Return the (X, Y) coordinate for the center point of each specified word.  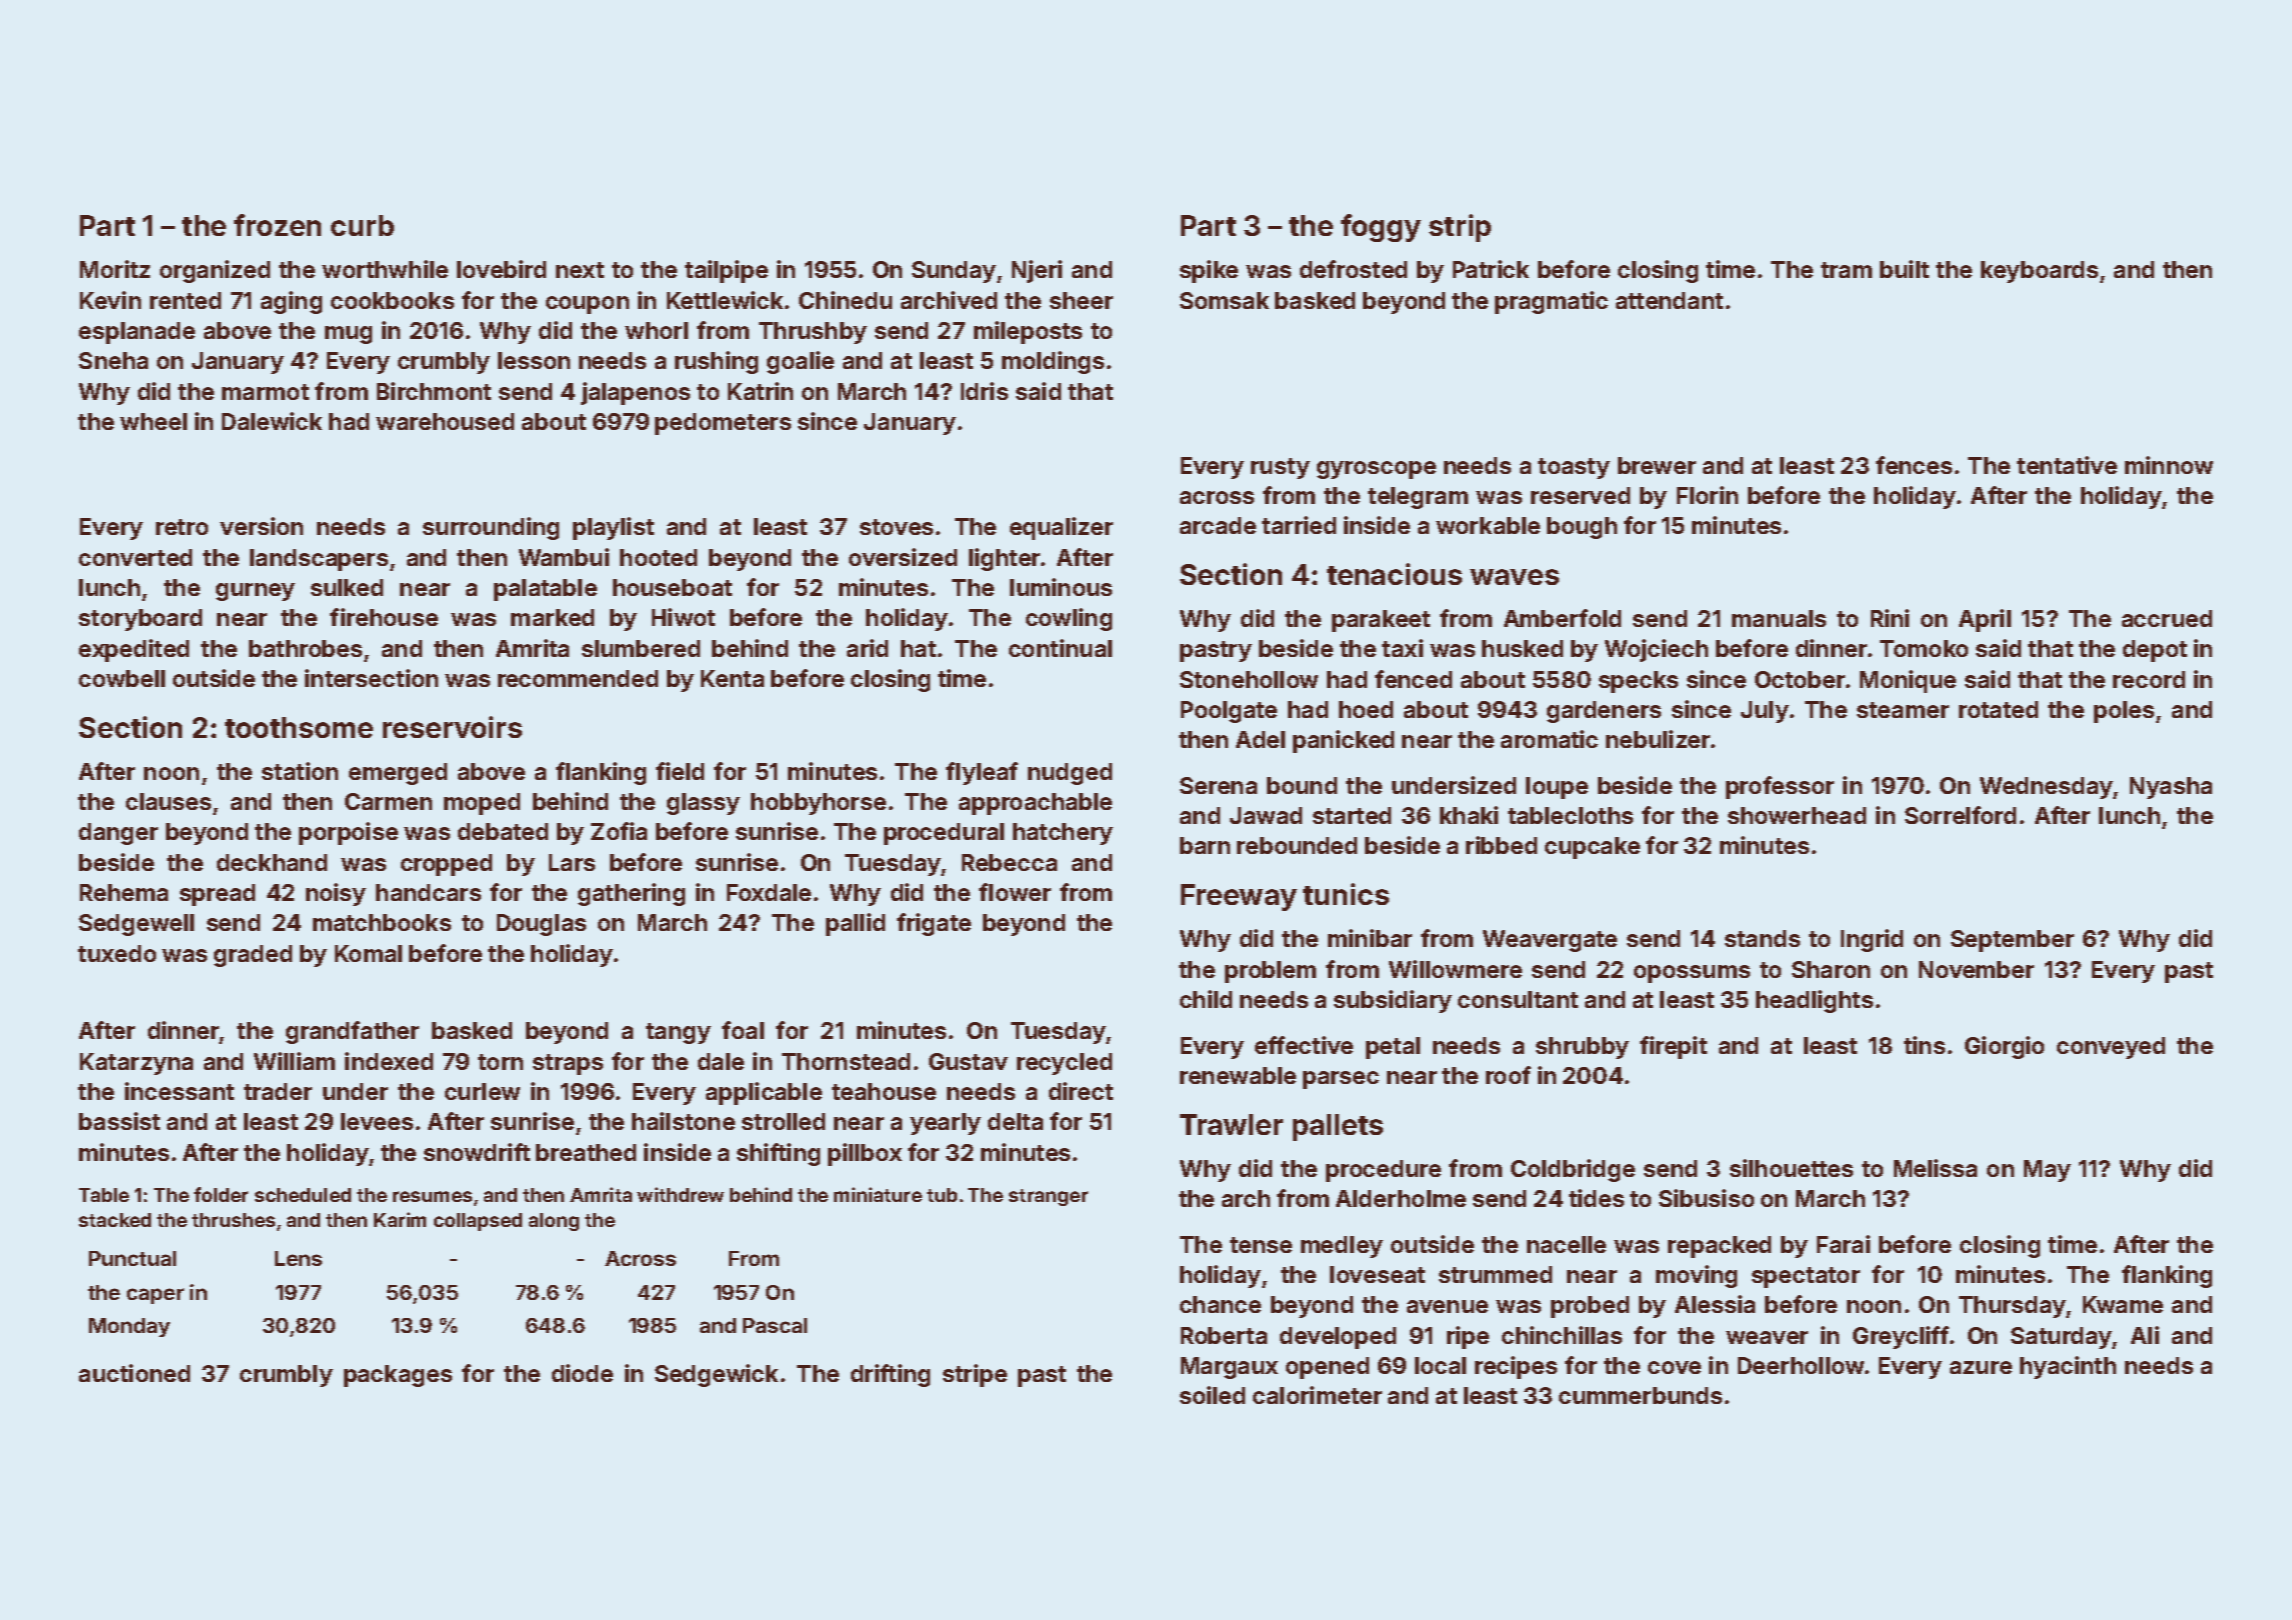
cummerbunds (1640, 1395)
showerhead (1797, 815)
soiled (1212, 1395)
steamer (1903, 710)
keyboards (2039, 272)
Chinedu (845, 300)
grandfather (352, 1032)
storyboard (140, 620)
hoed (1366, 709)
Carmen (388, 801)
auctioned (134, 1373)
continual (1060, 648)
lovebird (501, 269)
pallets (1338, 1127)
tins (1924, 1045)
